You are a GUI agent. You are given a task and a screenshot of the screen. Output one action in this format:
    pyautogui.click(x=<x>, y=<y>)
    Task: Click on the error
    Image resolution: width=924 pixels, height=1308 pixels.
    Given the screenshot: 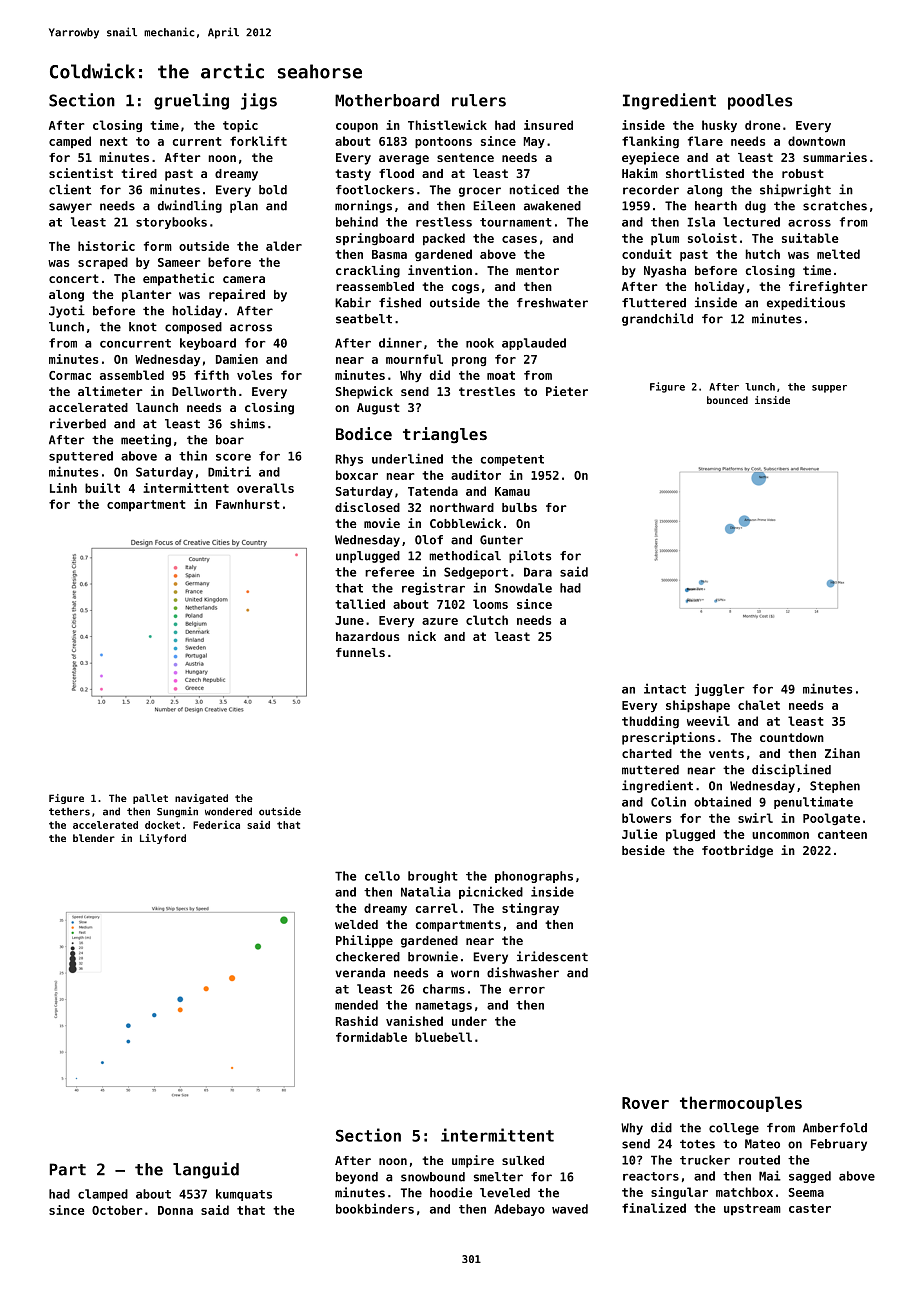 What is the action you would take?
    pyautogui.click(x=527, y=990)
